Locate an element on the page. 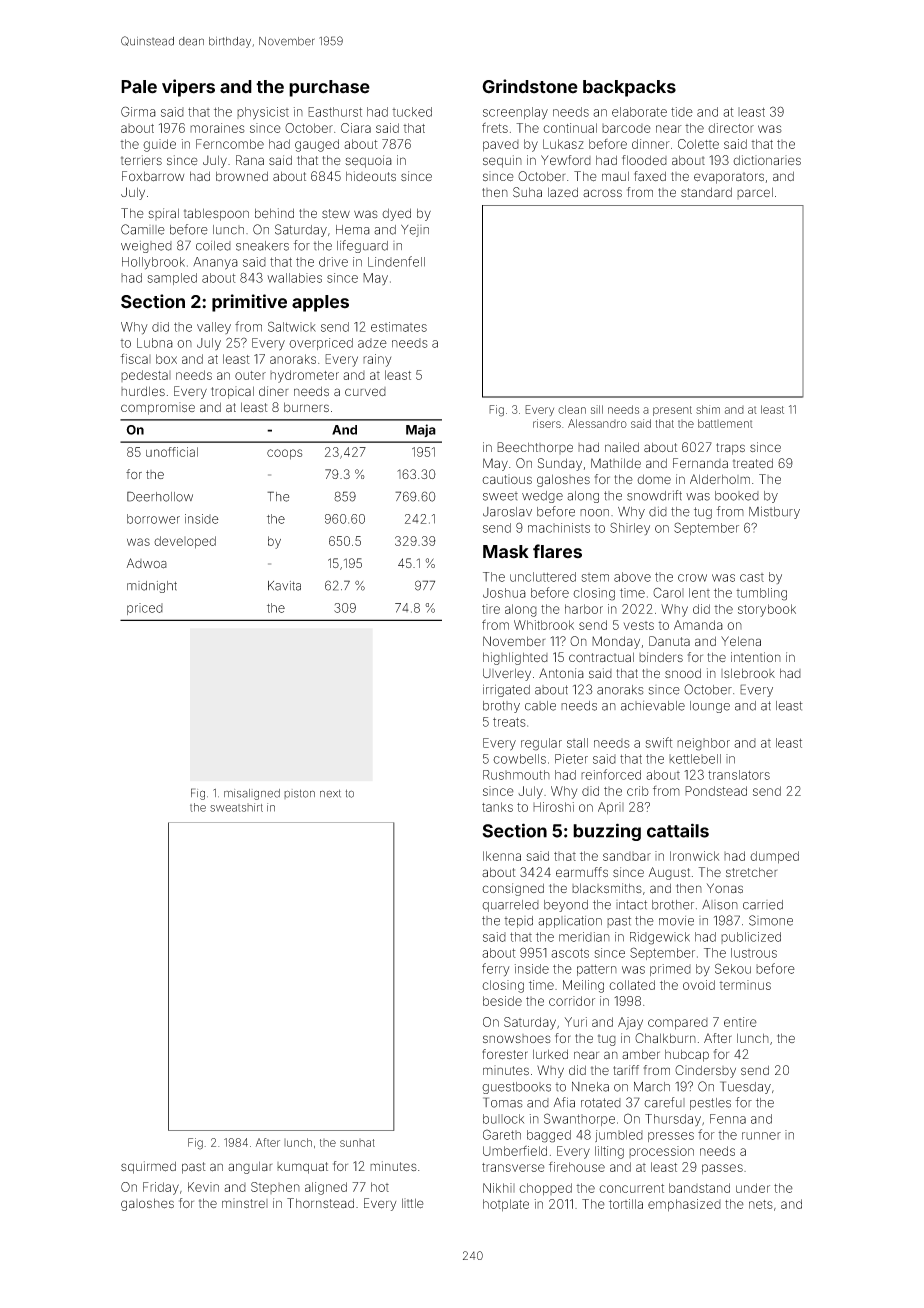 This document has height=1308, width=924. Mask is located at coordinates (506, 552).
